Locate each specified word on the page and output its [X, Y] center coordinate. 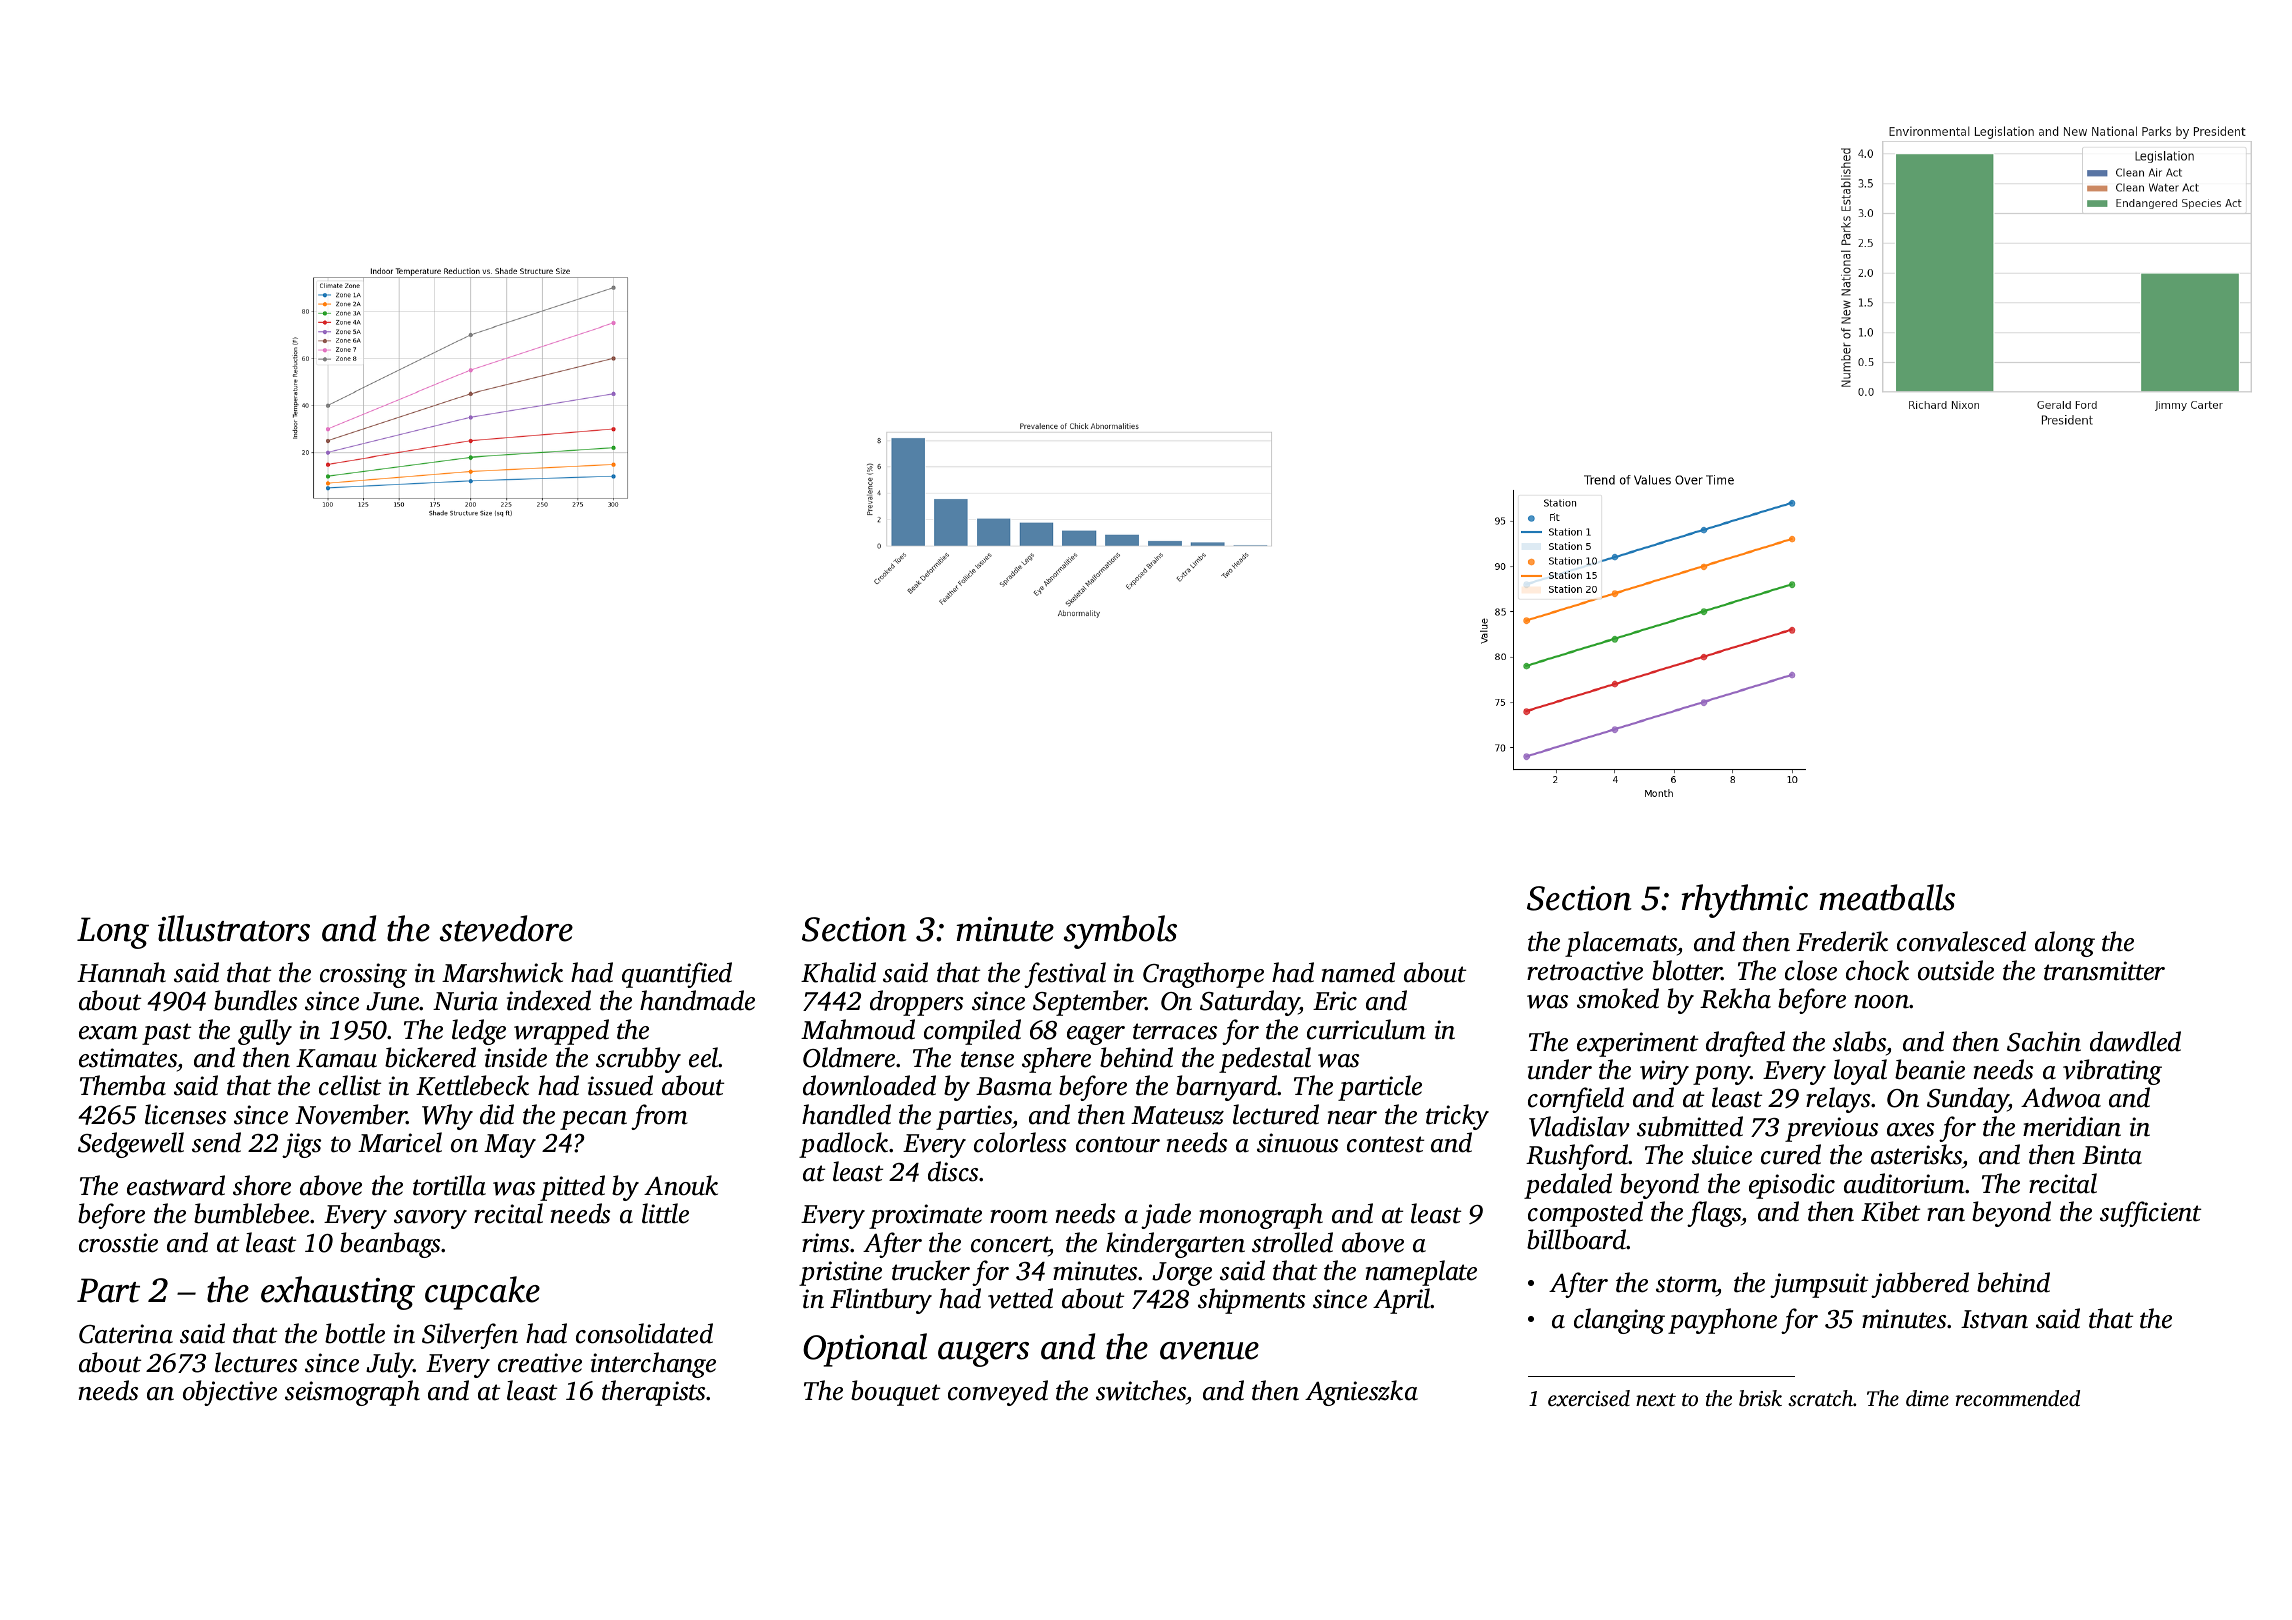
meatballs [1887, 897]
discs [954, 1171]
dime [1927, 1398]
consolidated [644, 1333]
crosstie [118, 1243]
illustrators [234, 928]
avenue [1209, 1351]
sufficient [2150, 1214]
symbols [1120, 932]
